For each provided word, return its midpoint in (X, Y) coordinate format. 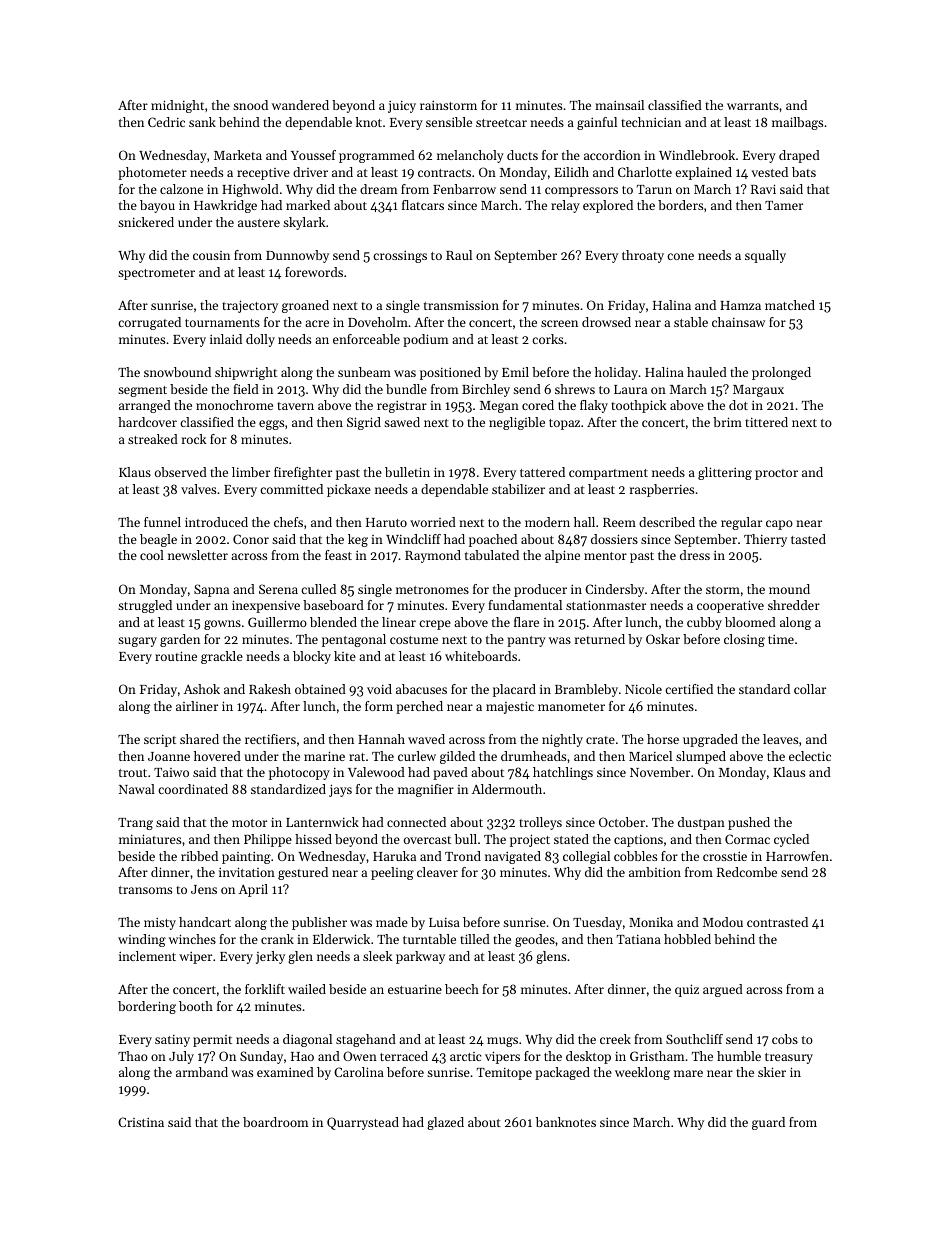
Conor (251, 539)
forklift (265, 989)
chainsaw (738, 322)
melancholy (470, 156)
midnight (177, 106)
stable (691, 322)
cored (538, 405)
